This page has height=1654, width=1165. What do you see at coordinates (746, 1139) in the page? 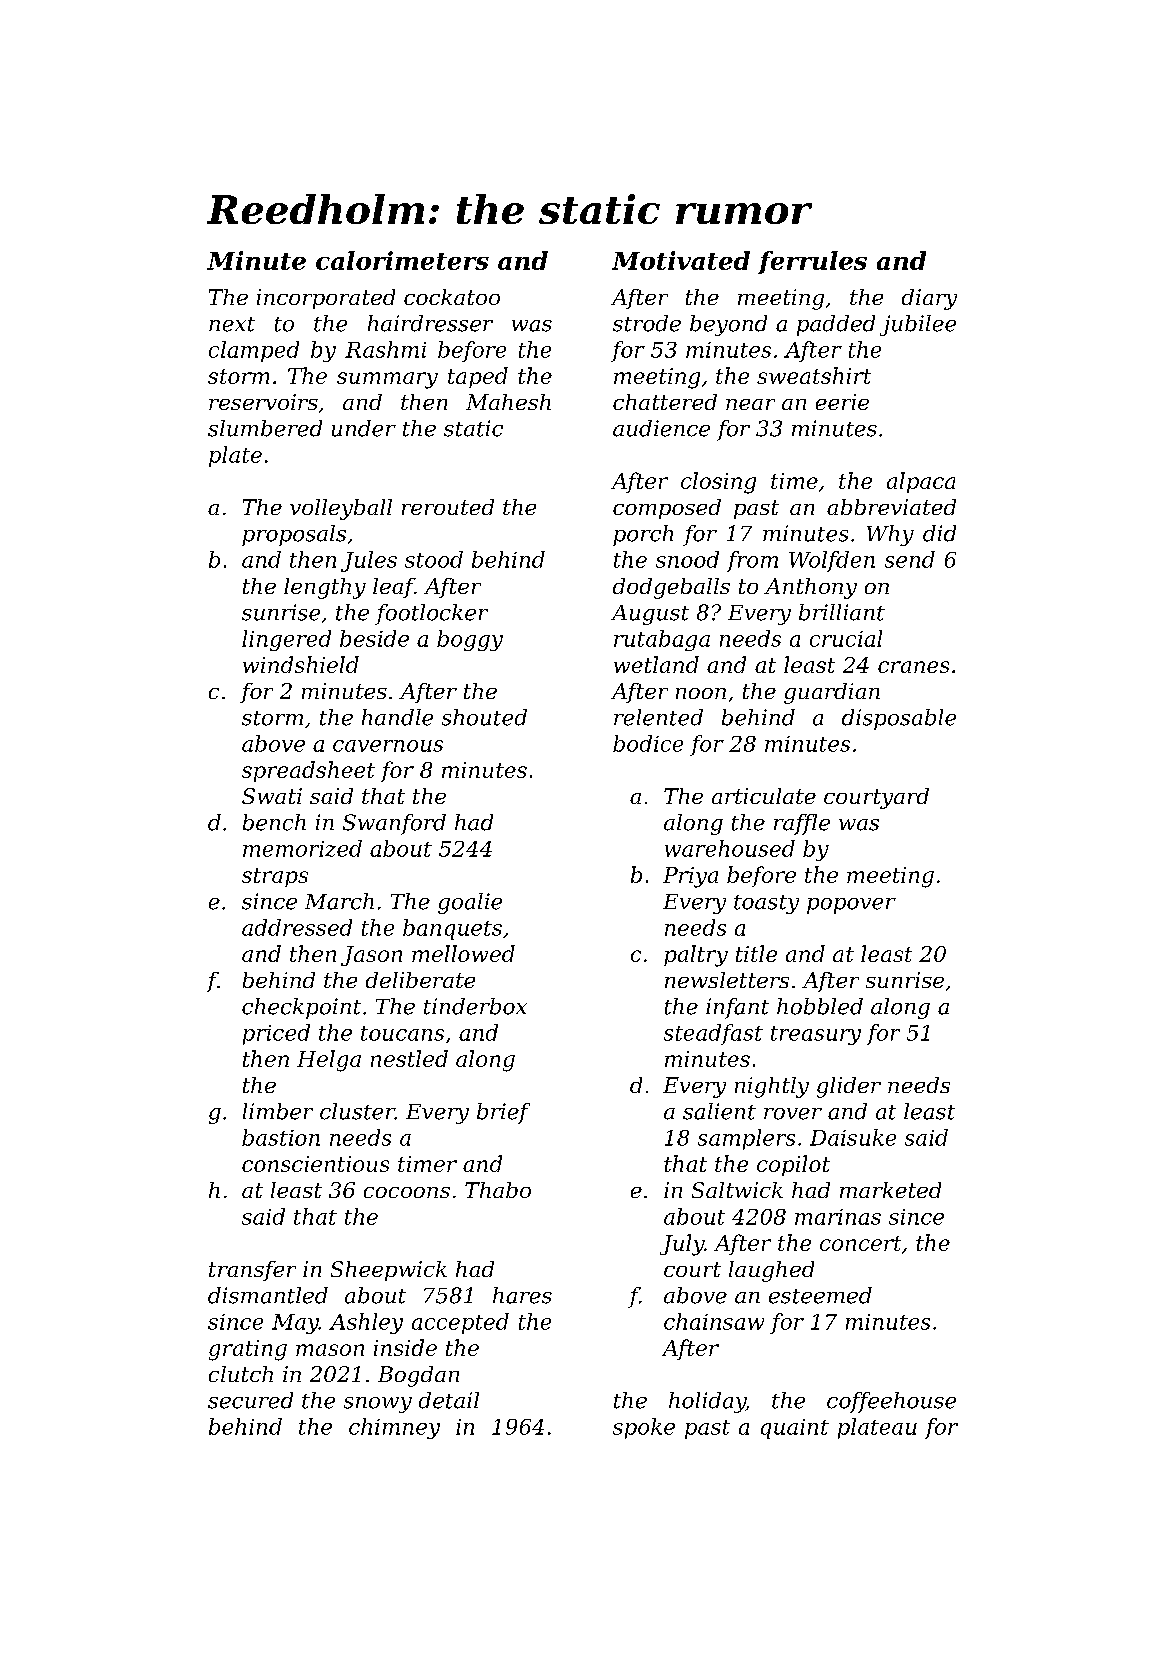
I see `samplers` at bounding box center [746, 1139].
